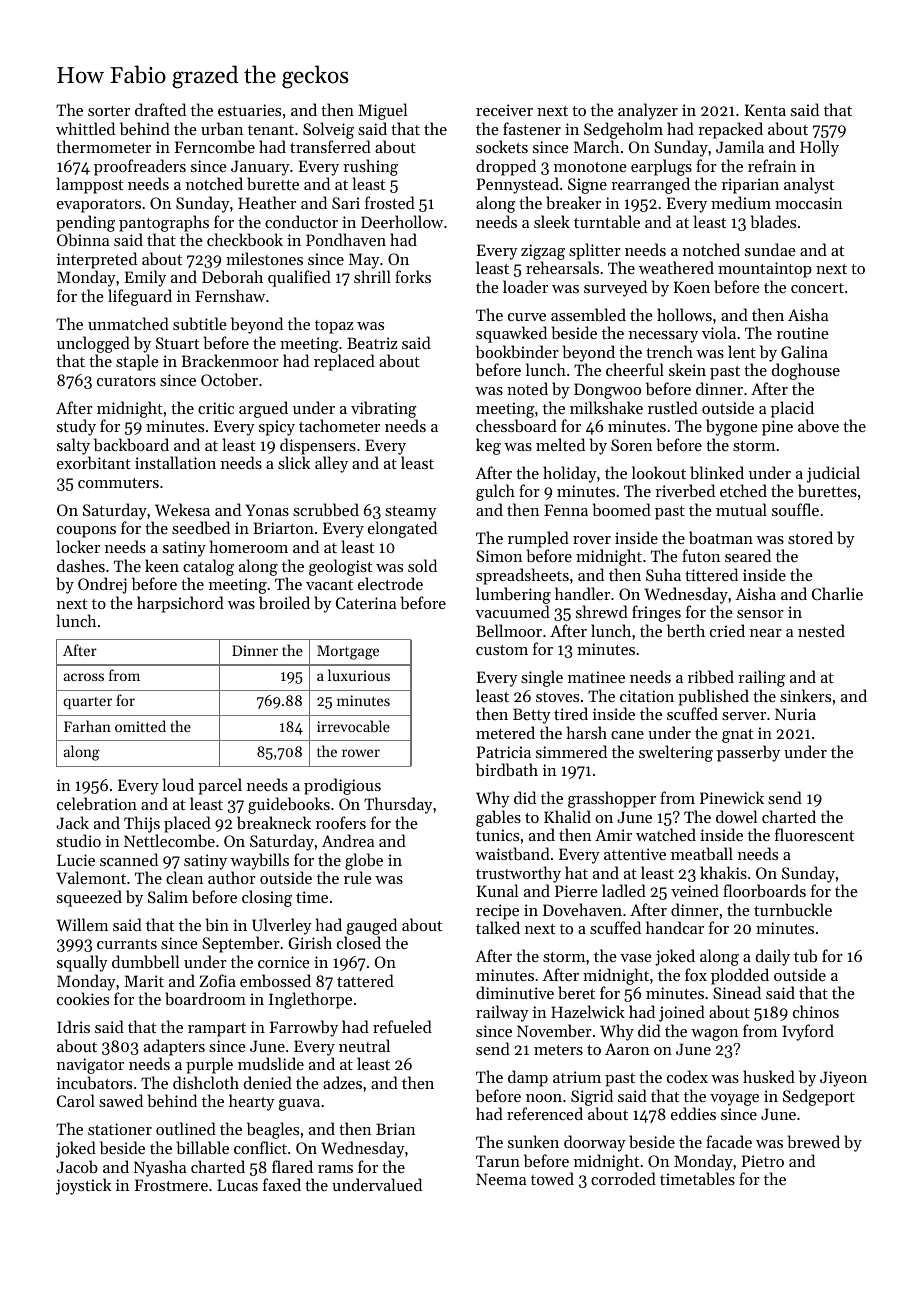  I want to click on celebration, so click(97, 803).
